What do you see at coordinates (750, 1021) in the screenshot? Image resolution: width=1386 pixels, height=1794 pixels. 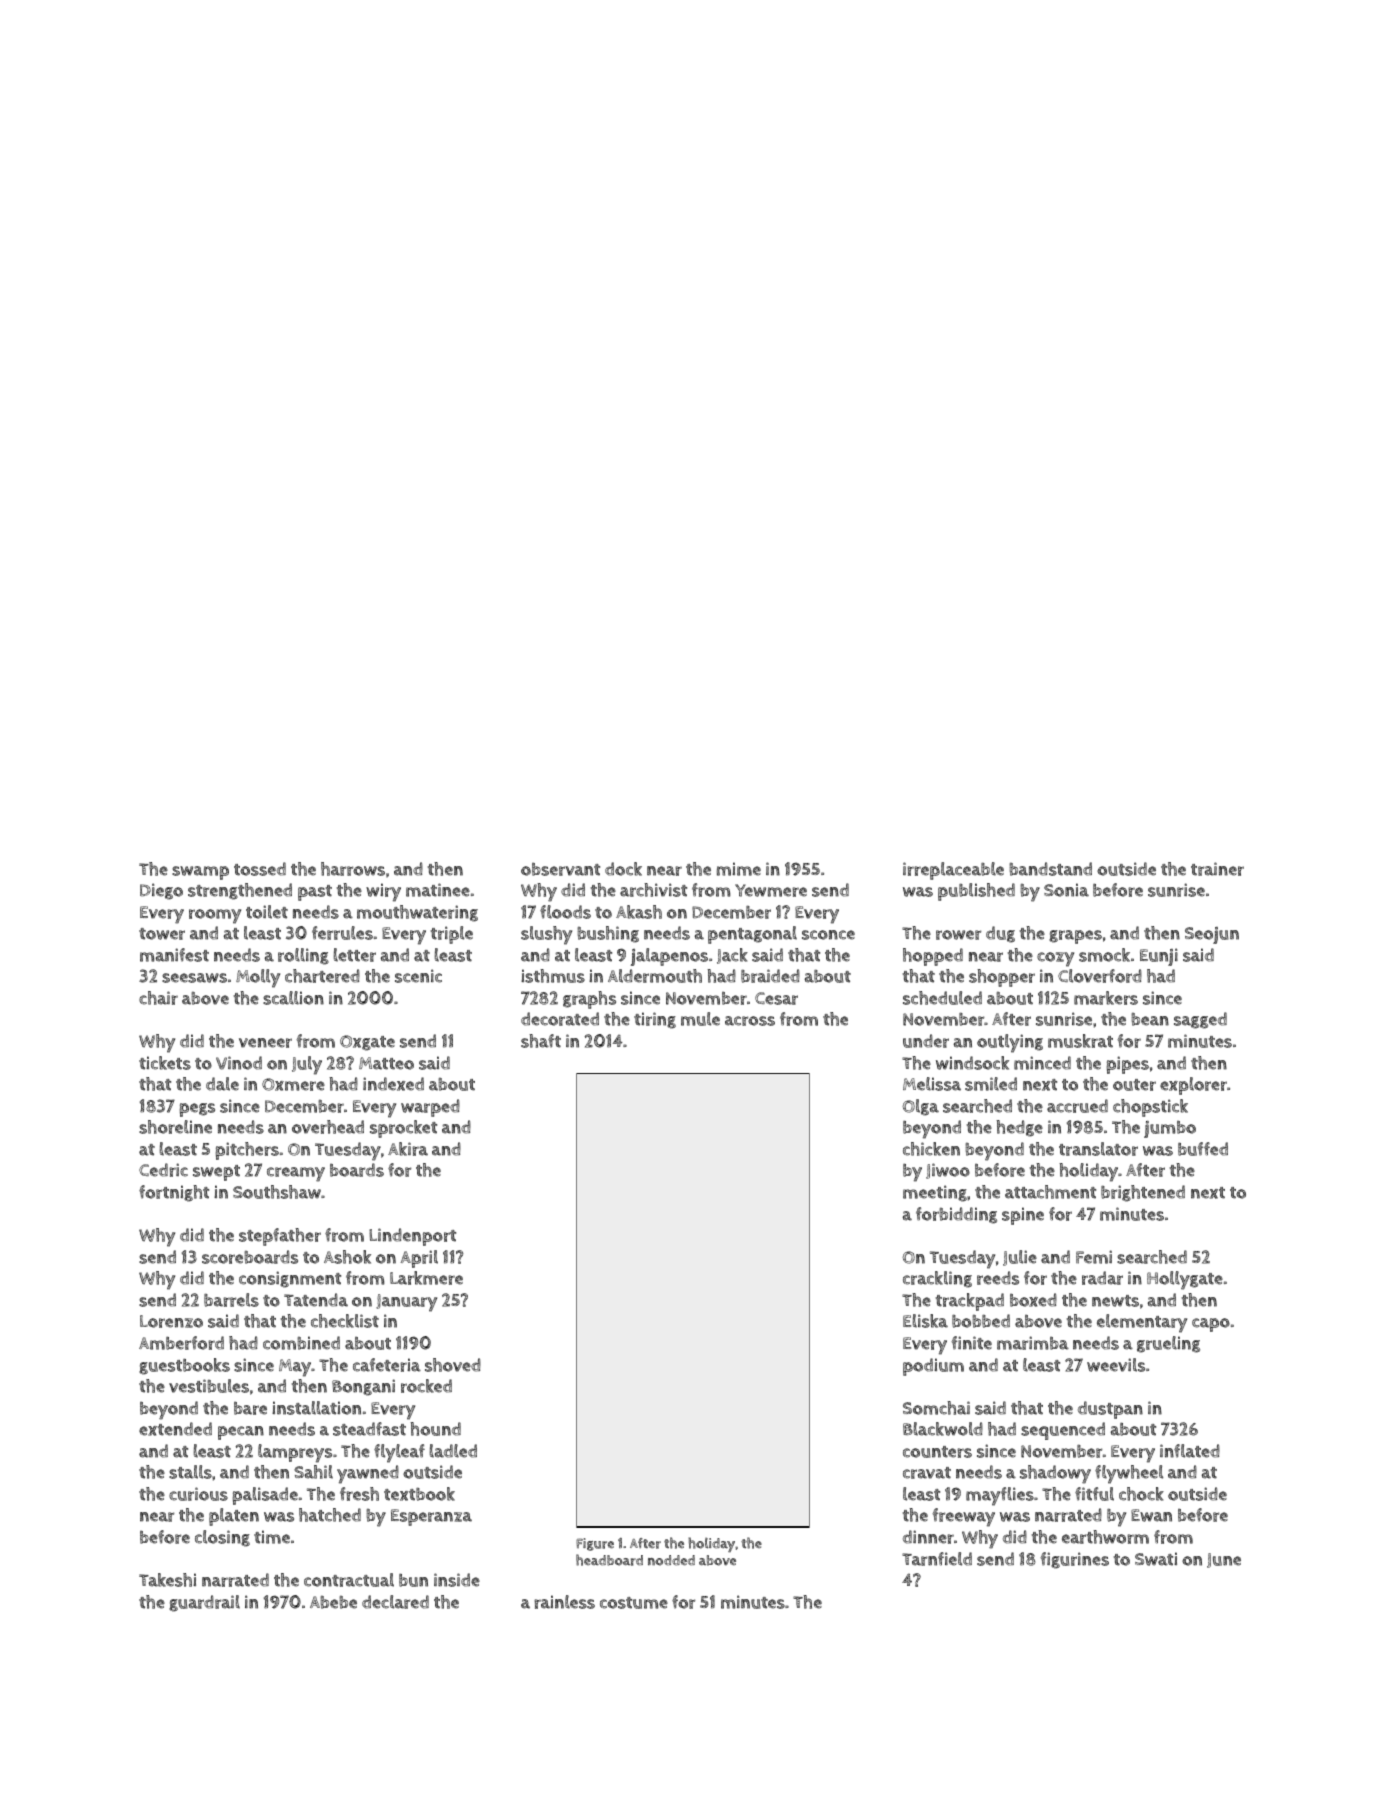 I see `across` at bounding box center [750, 1021].
